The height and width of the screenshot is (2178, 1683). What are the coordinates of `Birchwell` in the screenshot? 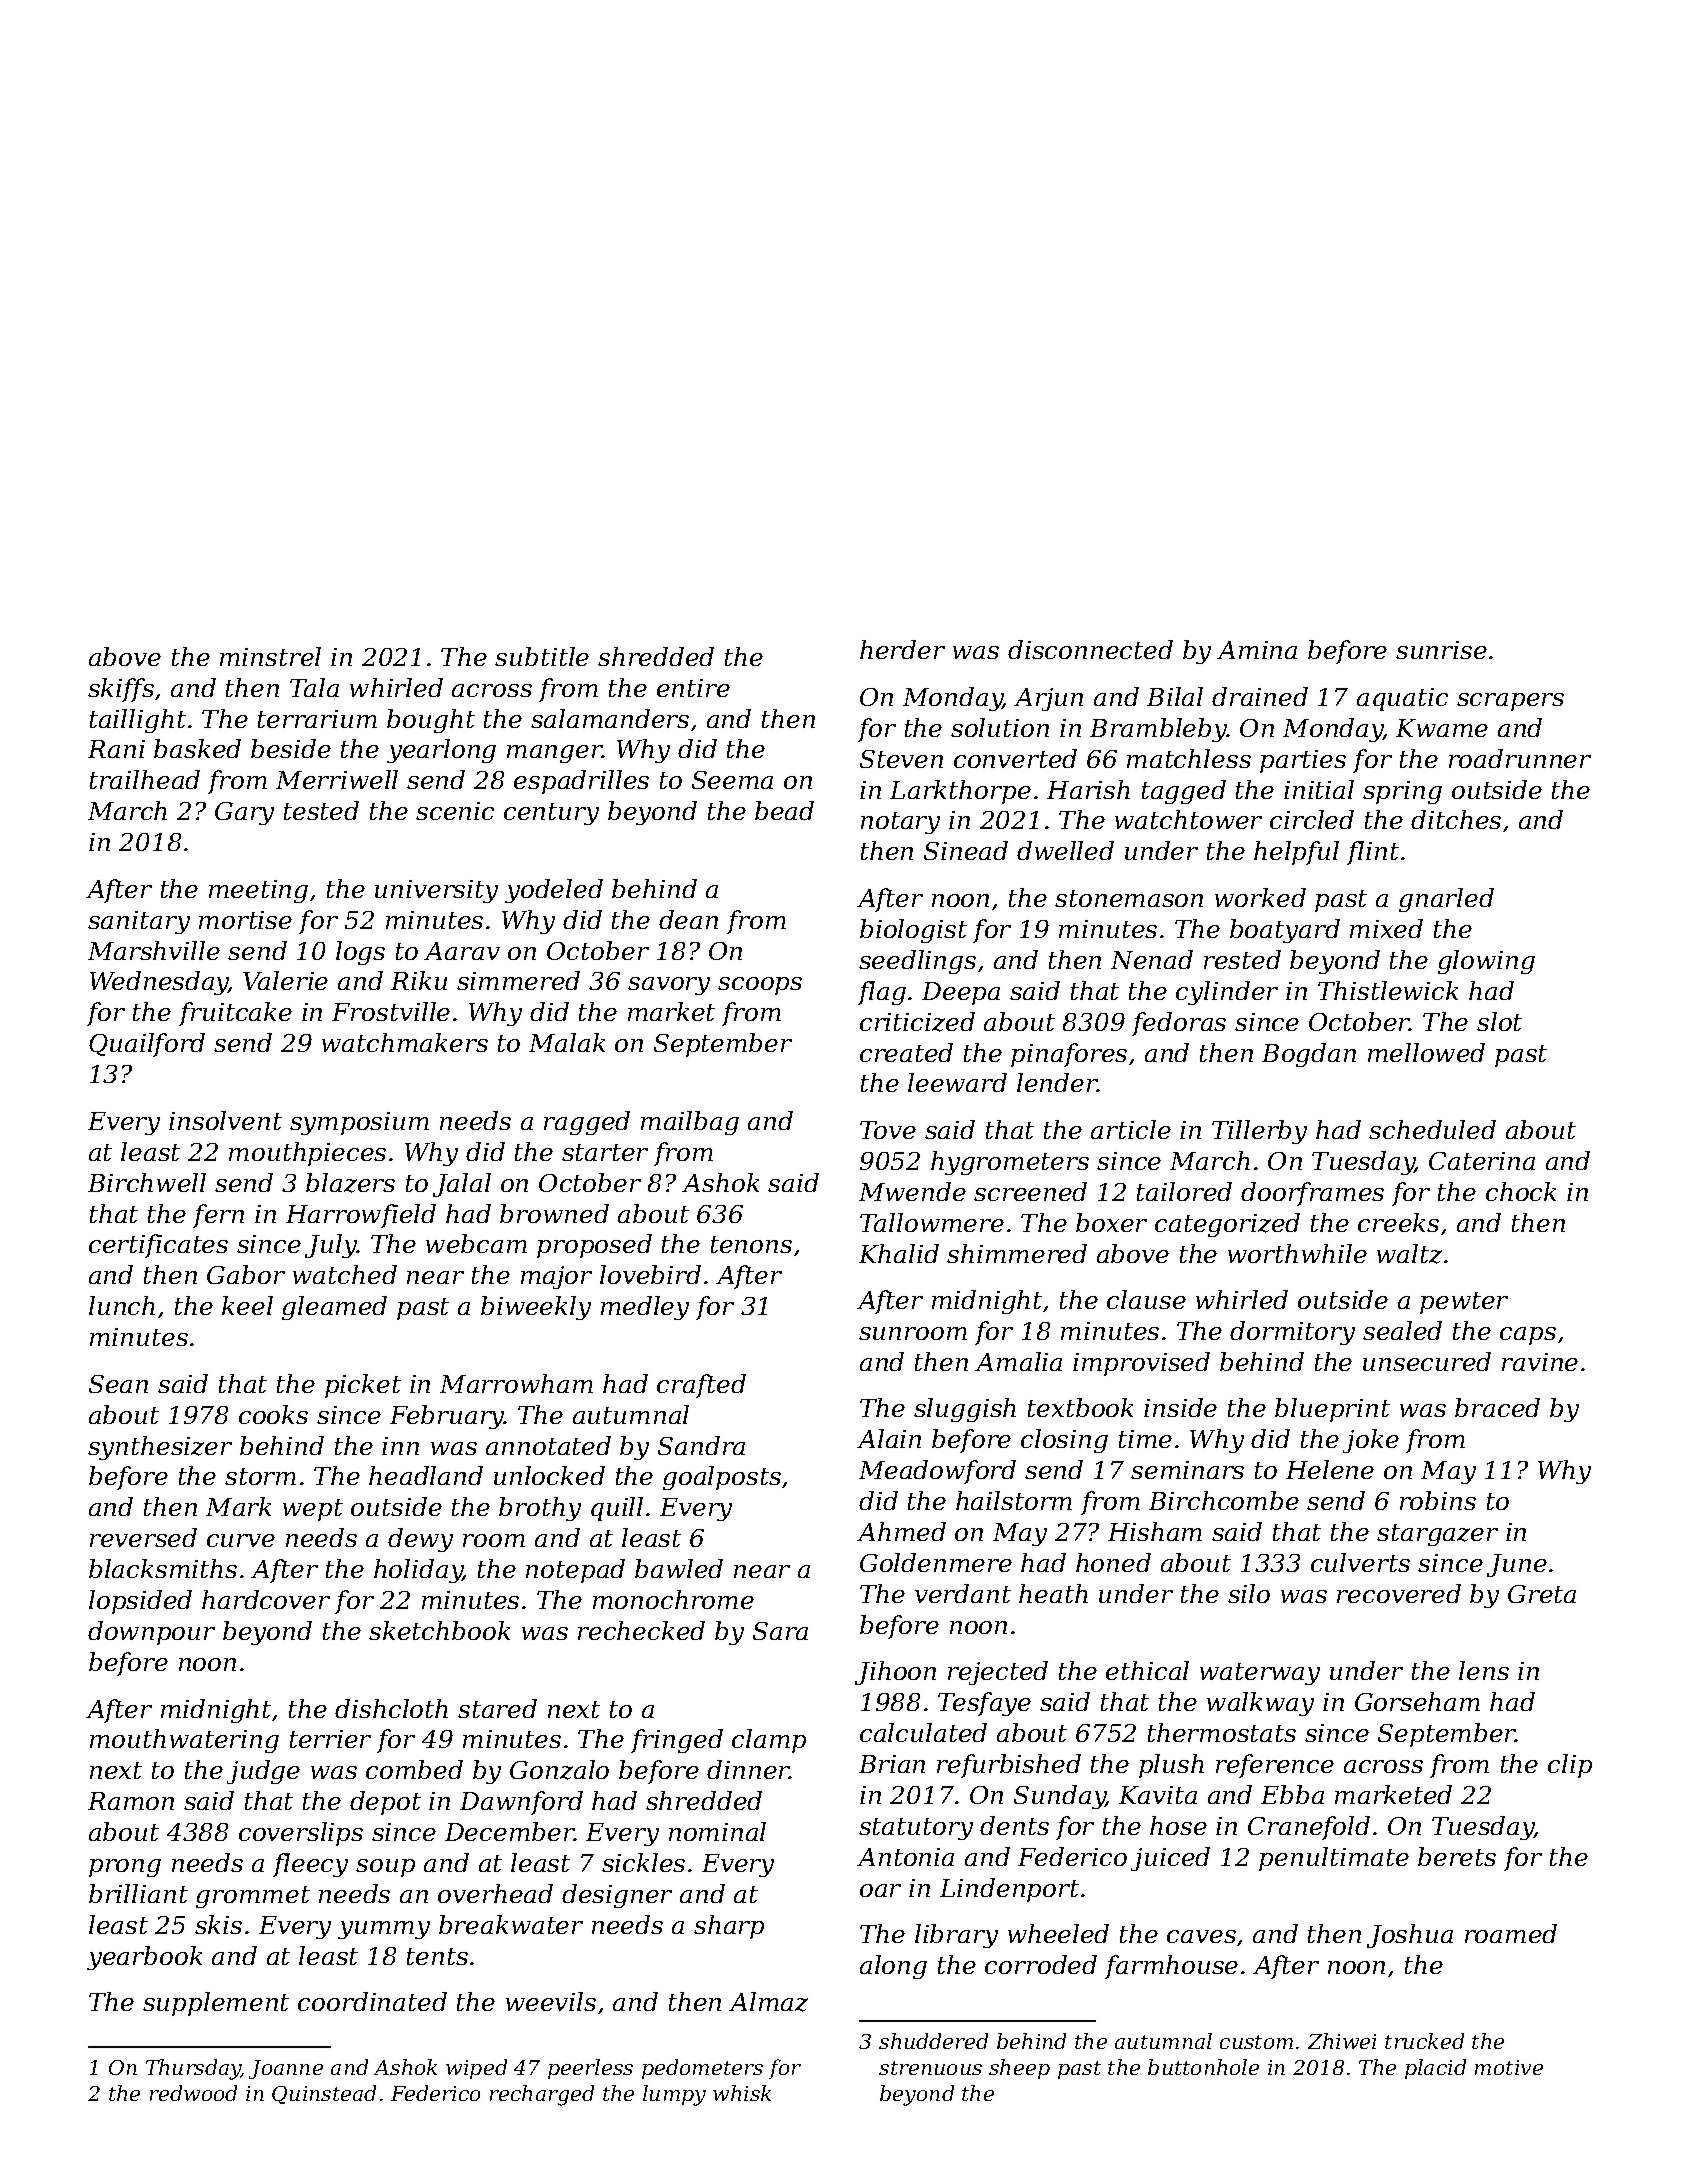 It's located at (147, 1182).
